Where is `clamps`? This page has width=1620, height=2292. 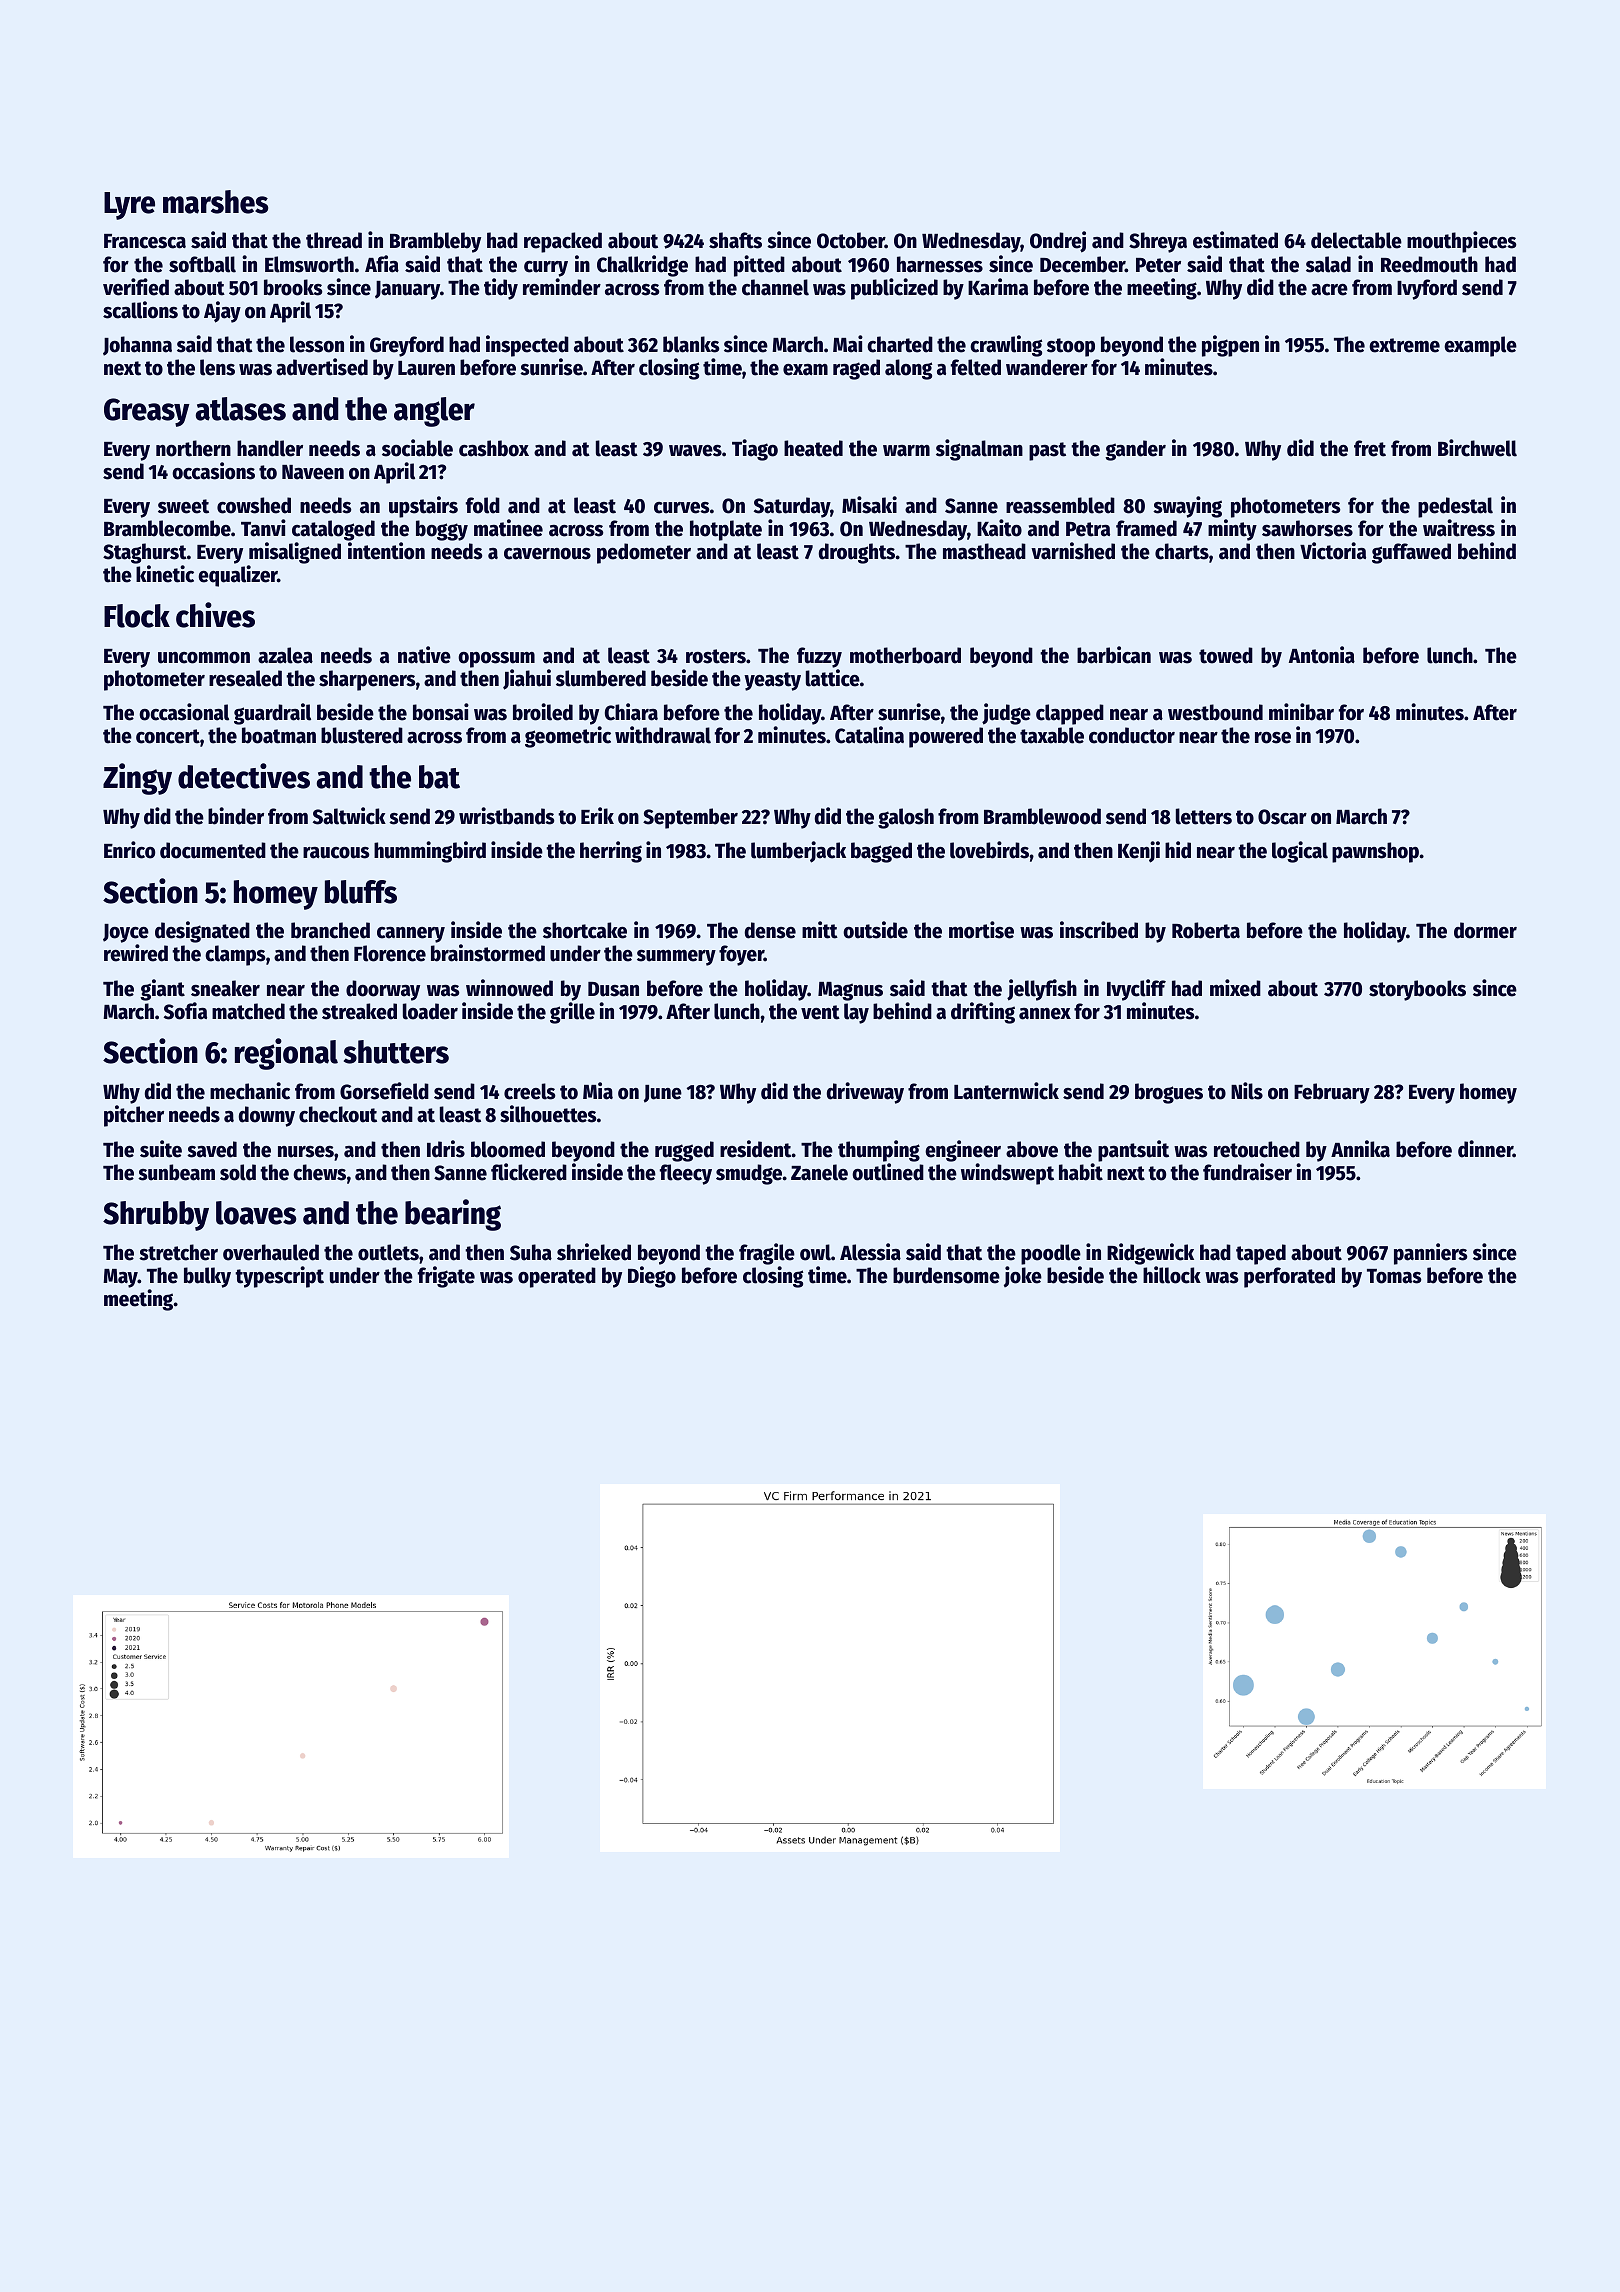 clamps is located at coordinates (235, 955).
